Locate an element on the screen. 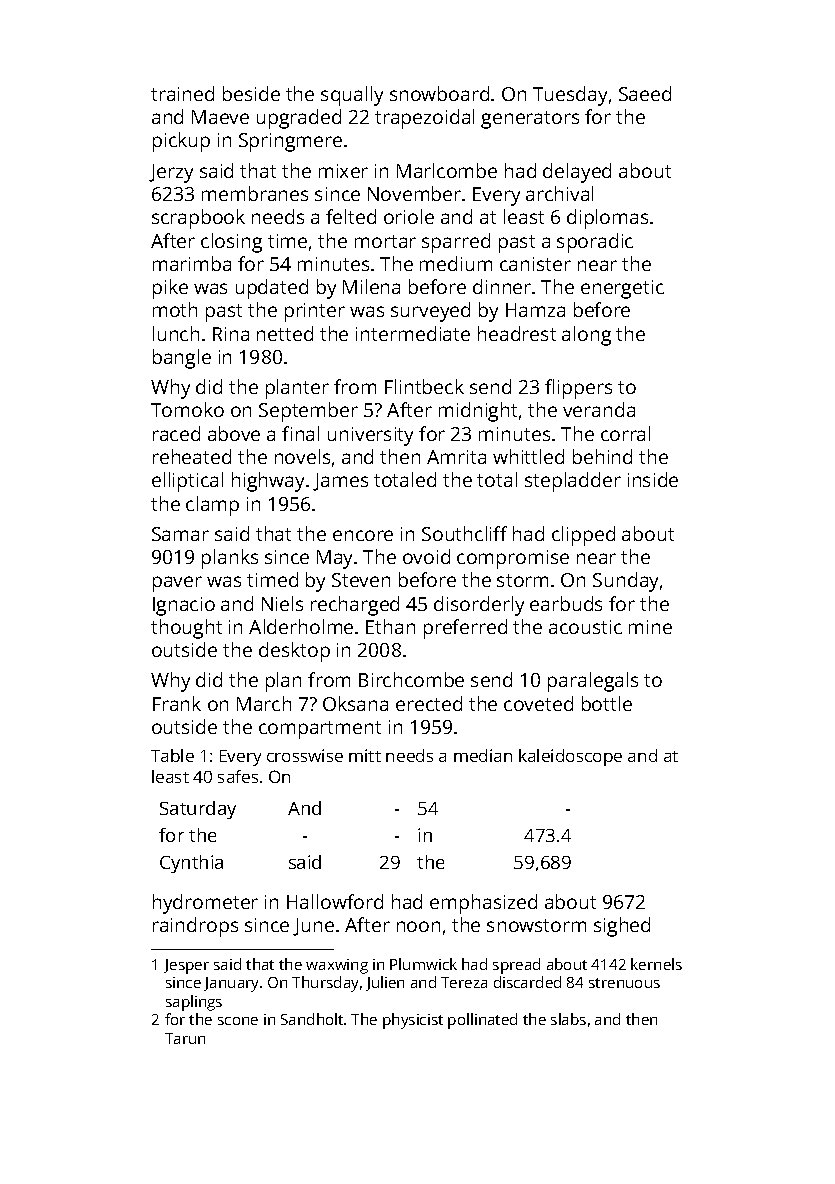  Saeed is located at coordinates (645, 93).
